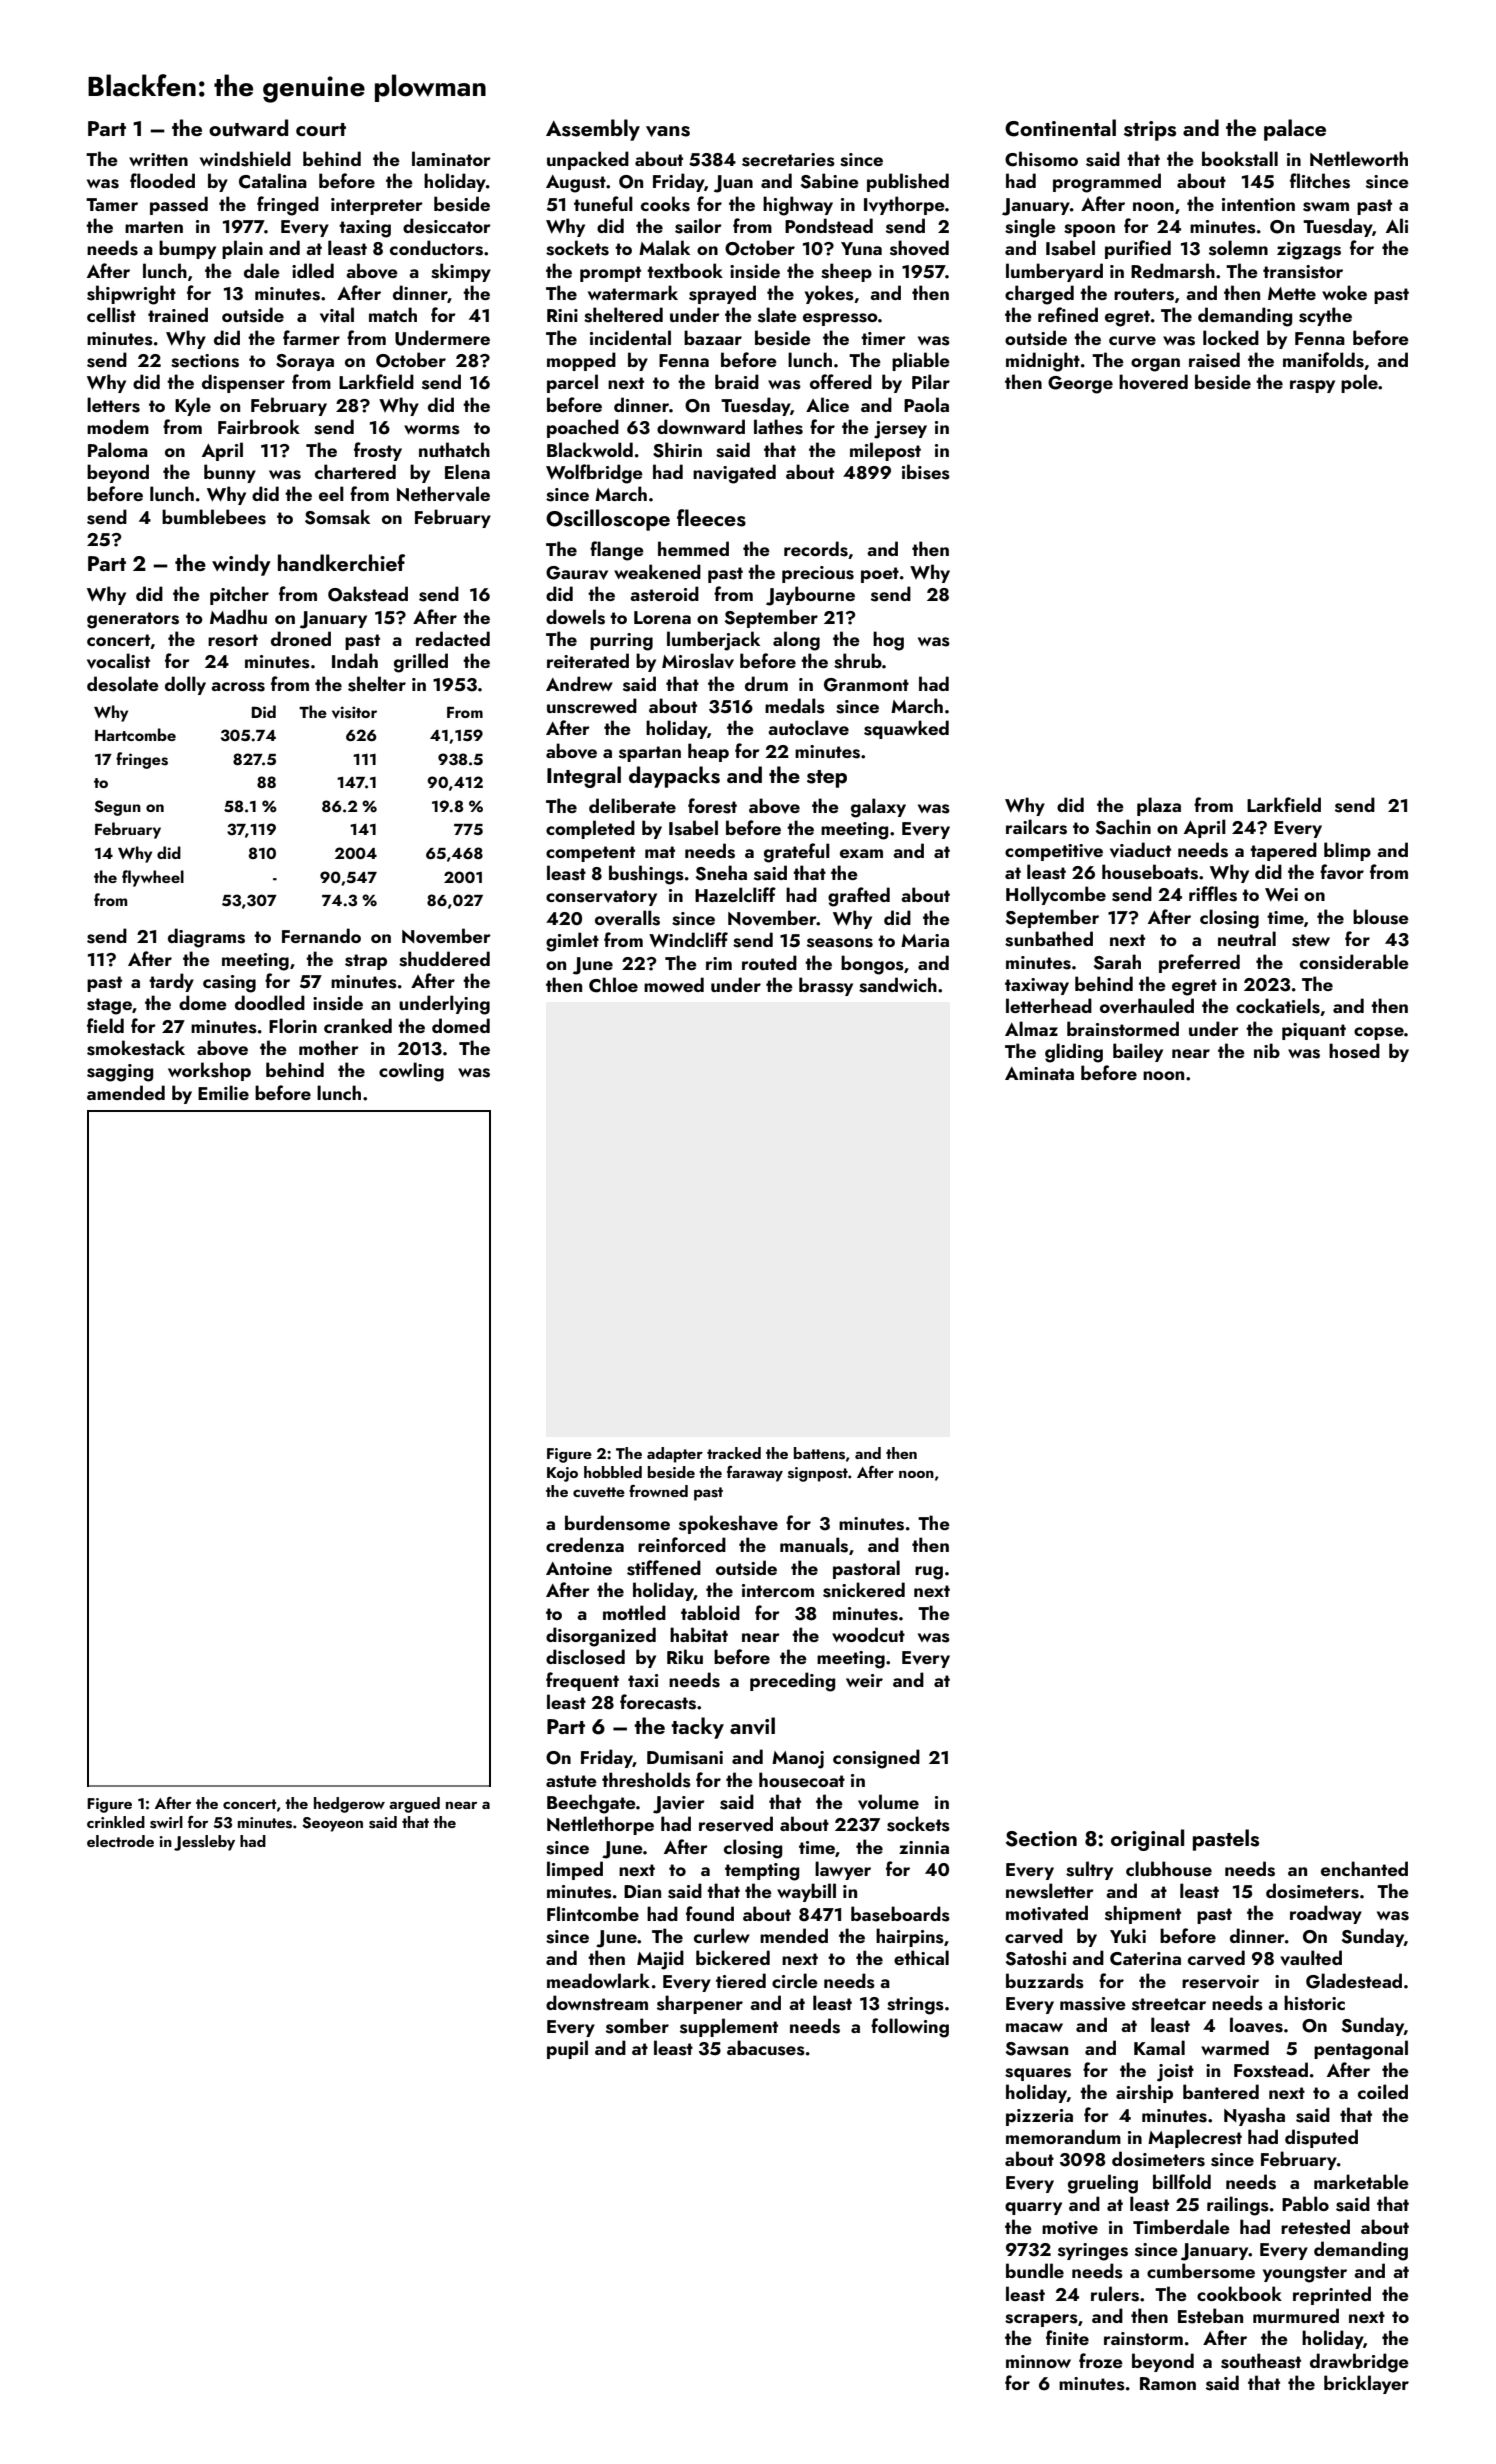 The height and width of the screenshot is (2464, 1496). Describe the element at coordinates (248, 127) in the screenshot. I see `outward` at that location.
